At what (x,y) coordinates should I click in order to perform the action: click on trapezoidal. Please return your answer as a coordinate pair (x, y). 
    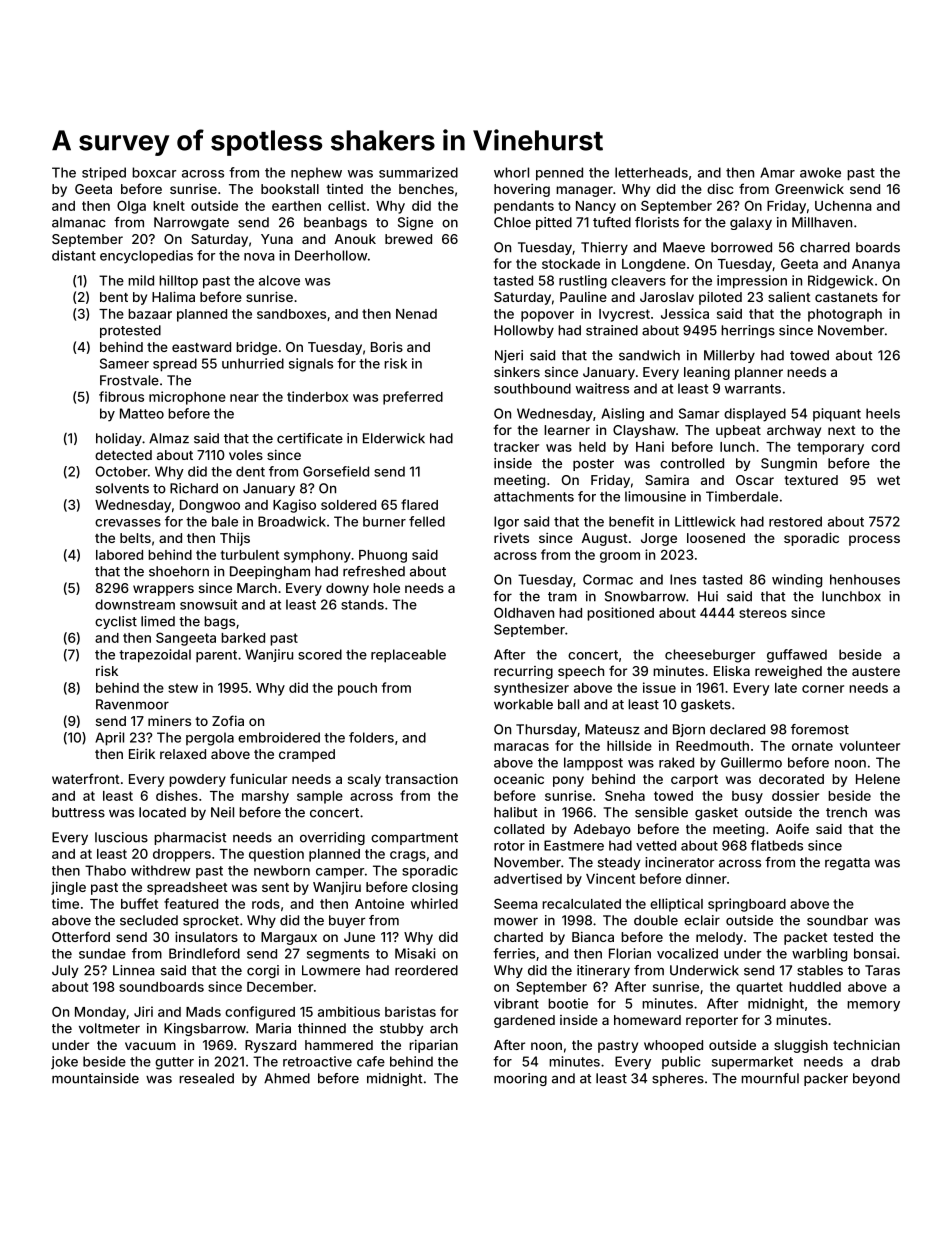
    Looking at the image, I should click on (155, 656).
